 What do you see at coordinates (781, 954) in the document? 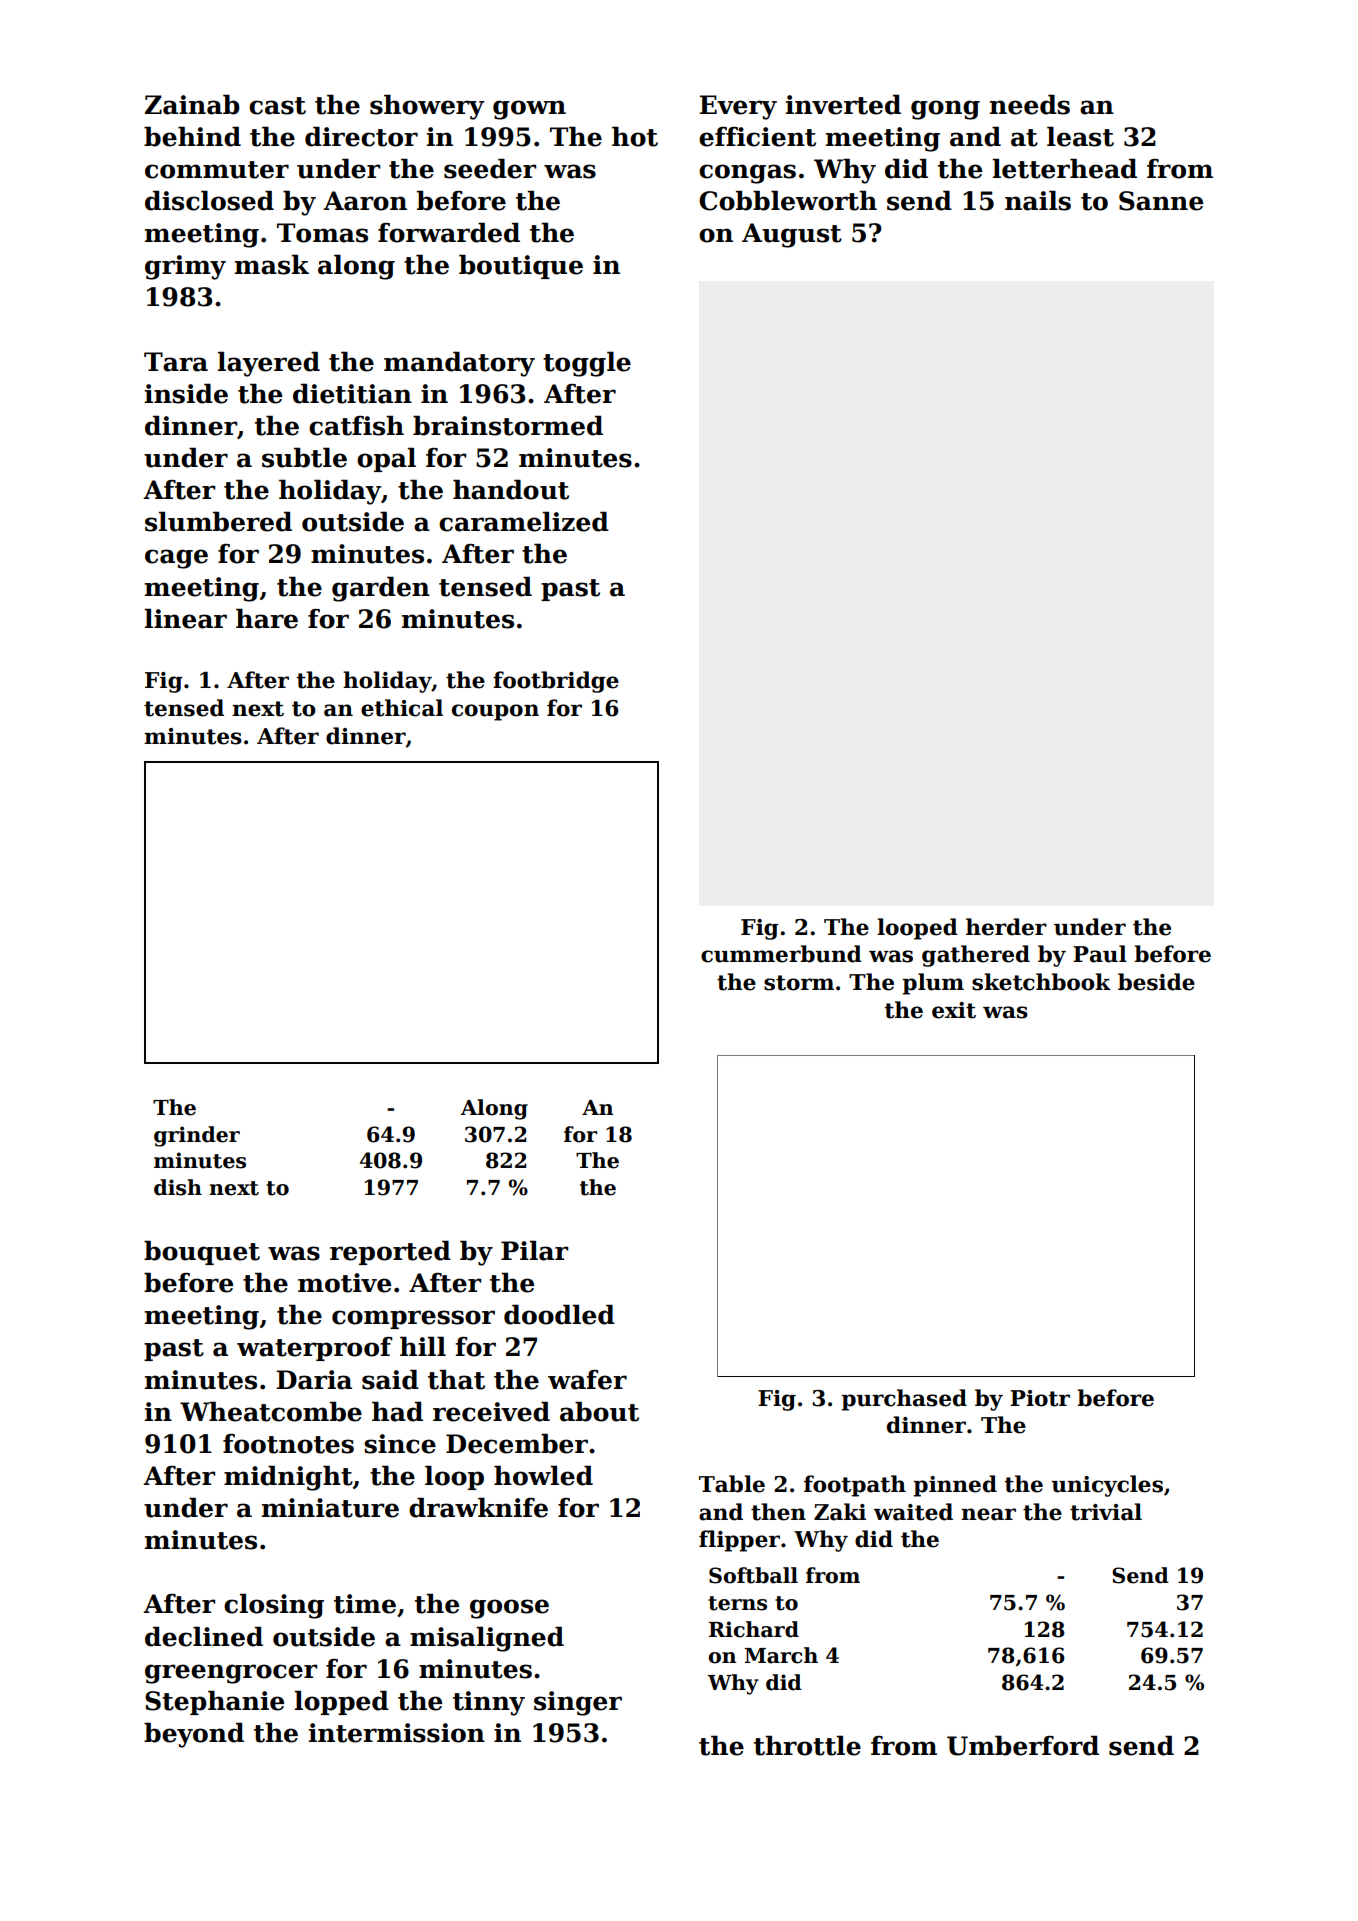
I see `cummerbund` at bounding box center [781, 954].
